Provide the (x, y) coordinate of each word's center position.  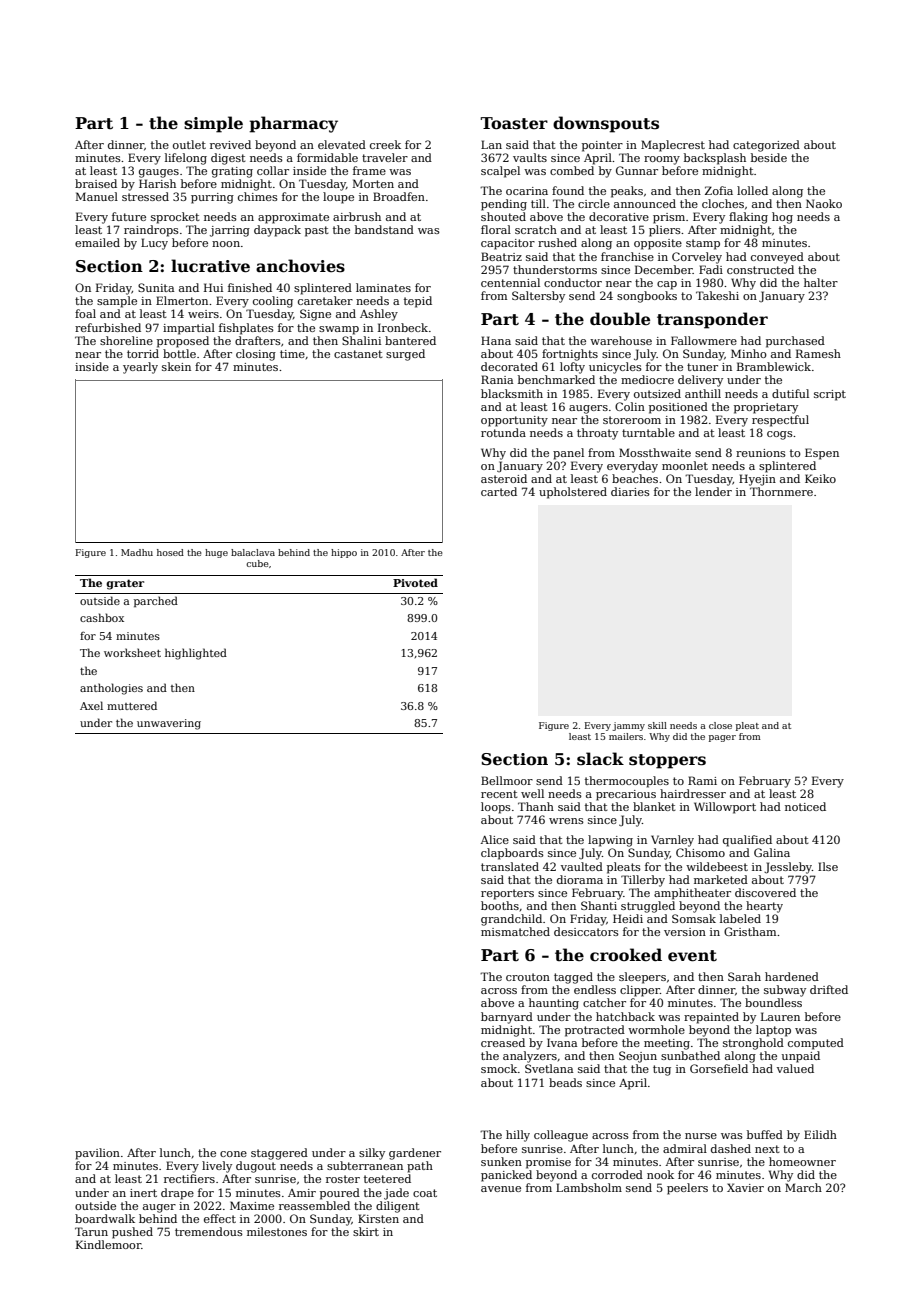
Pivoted (415, 582)
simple (213, 124)
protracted (595, 1031)
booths (500, 905)
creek (385, 144)
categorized (766, 146)
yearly (140, 368)
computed (816, 1044)
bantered (410, 340)
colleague (561, 1136)
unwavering (169, 724)
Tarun (91, 1231)
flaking (748, 218)
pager (722, 738)
